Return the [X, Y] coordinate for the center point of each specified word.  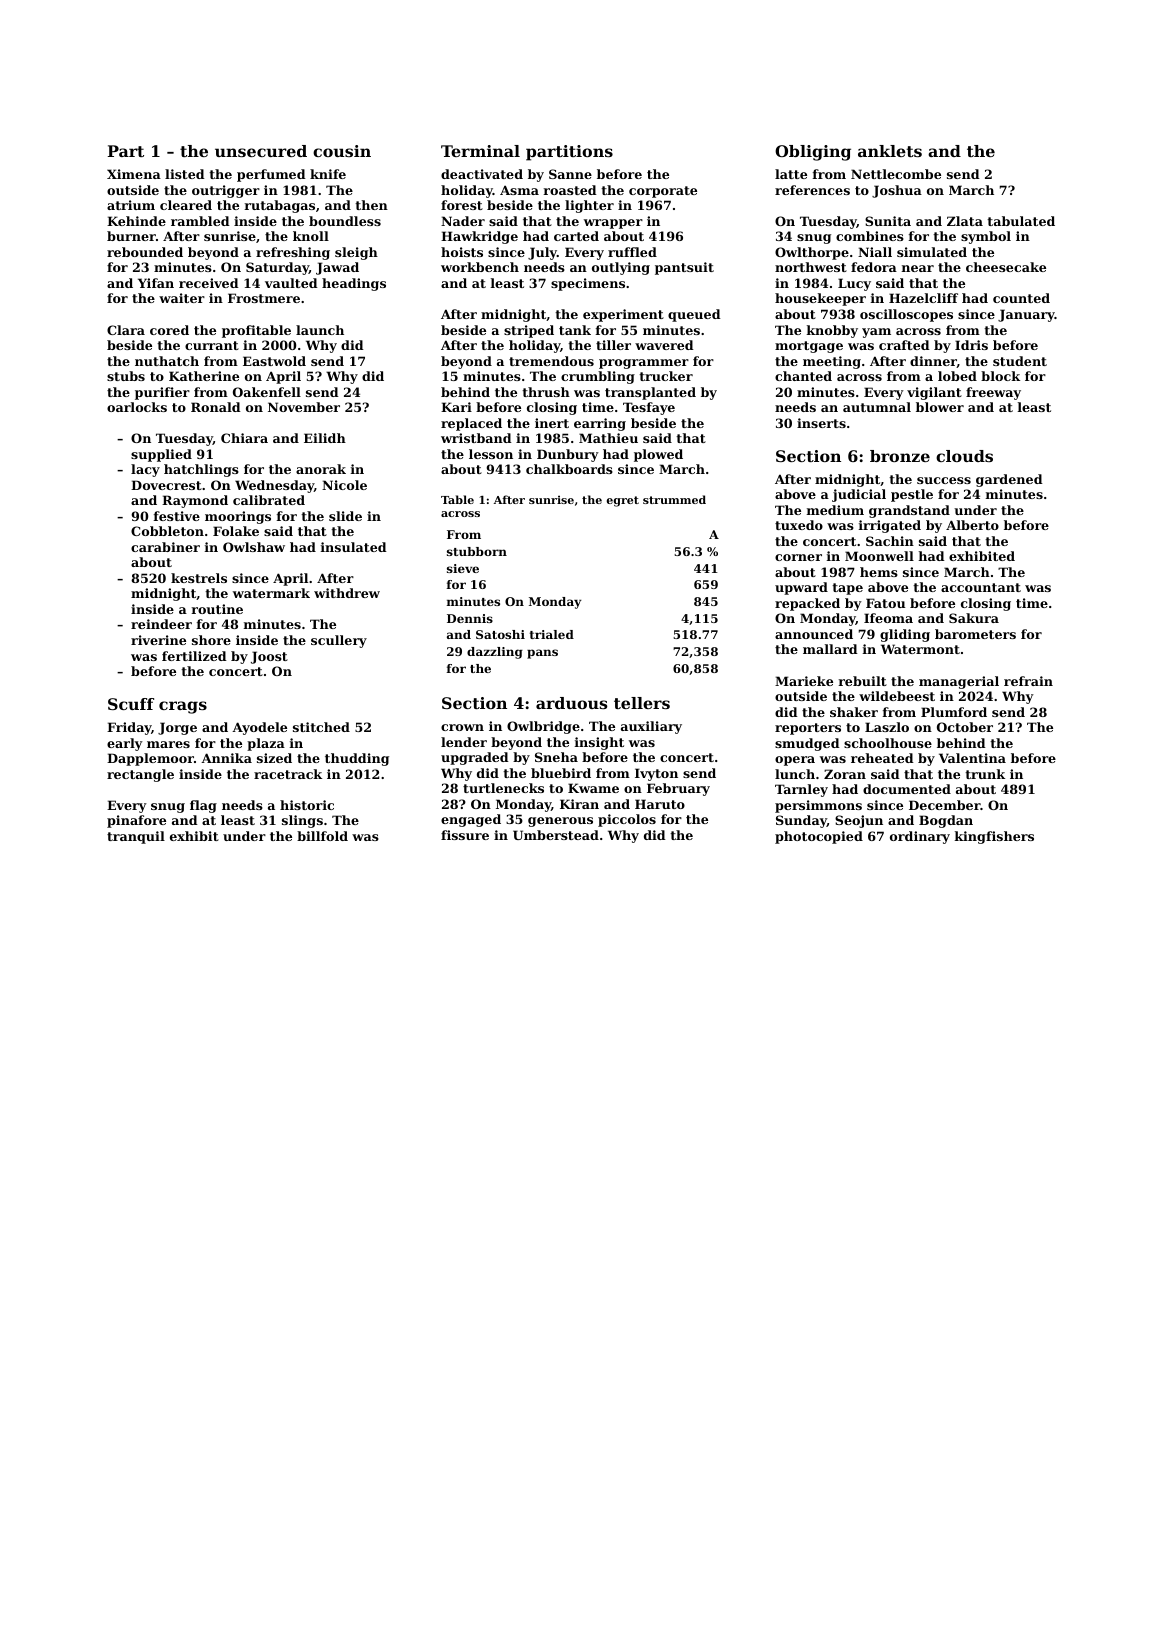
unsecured [261, 151]
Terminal [480, 151]
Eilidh [325, 438]
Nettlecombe [896, 174]
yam [876, 333]
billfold [322, 836]
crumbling [598, 377]
